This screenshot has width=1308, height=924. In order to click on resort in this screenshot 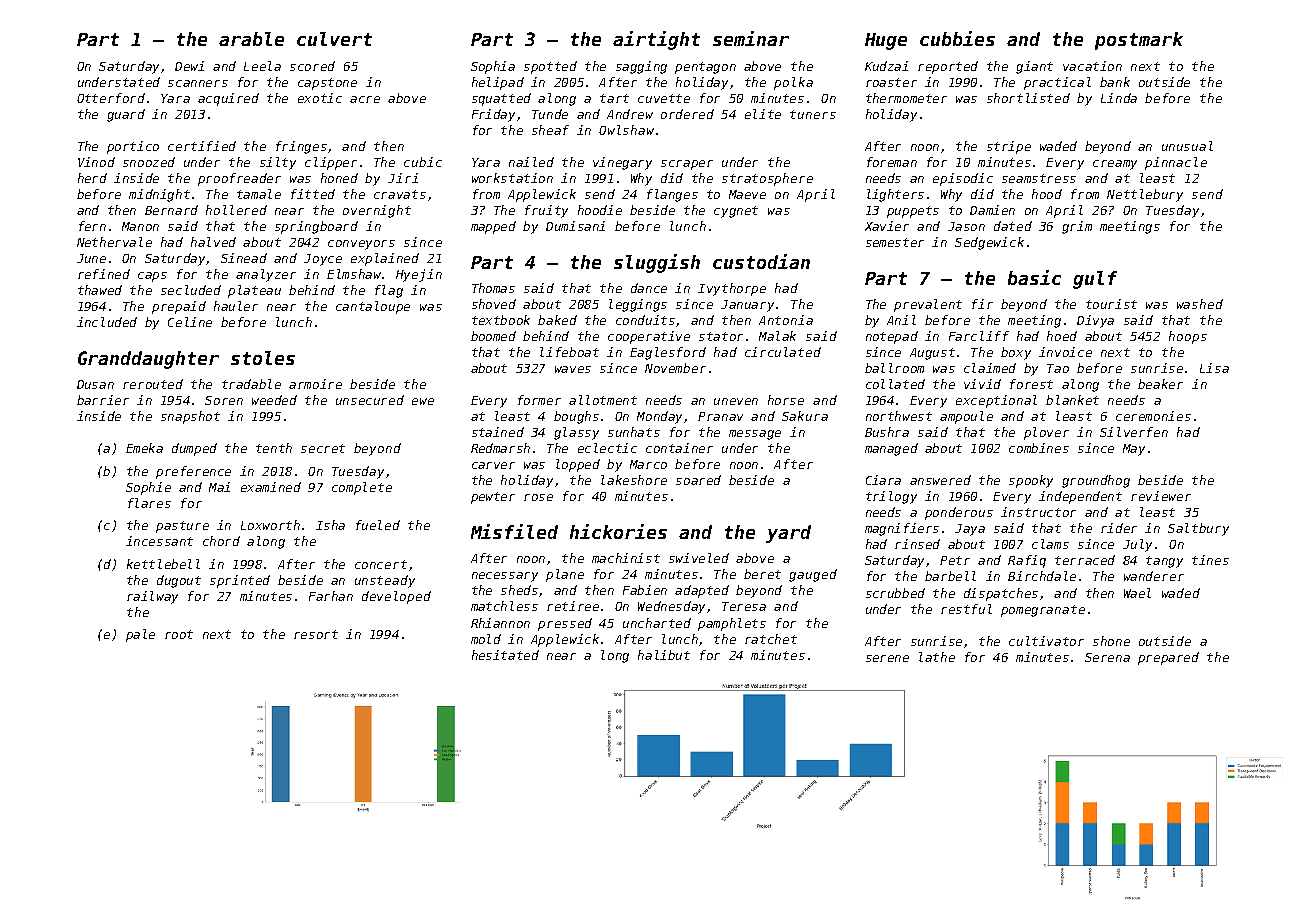, I will do `click(316, 634)`.
